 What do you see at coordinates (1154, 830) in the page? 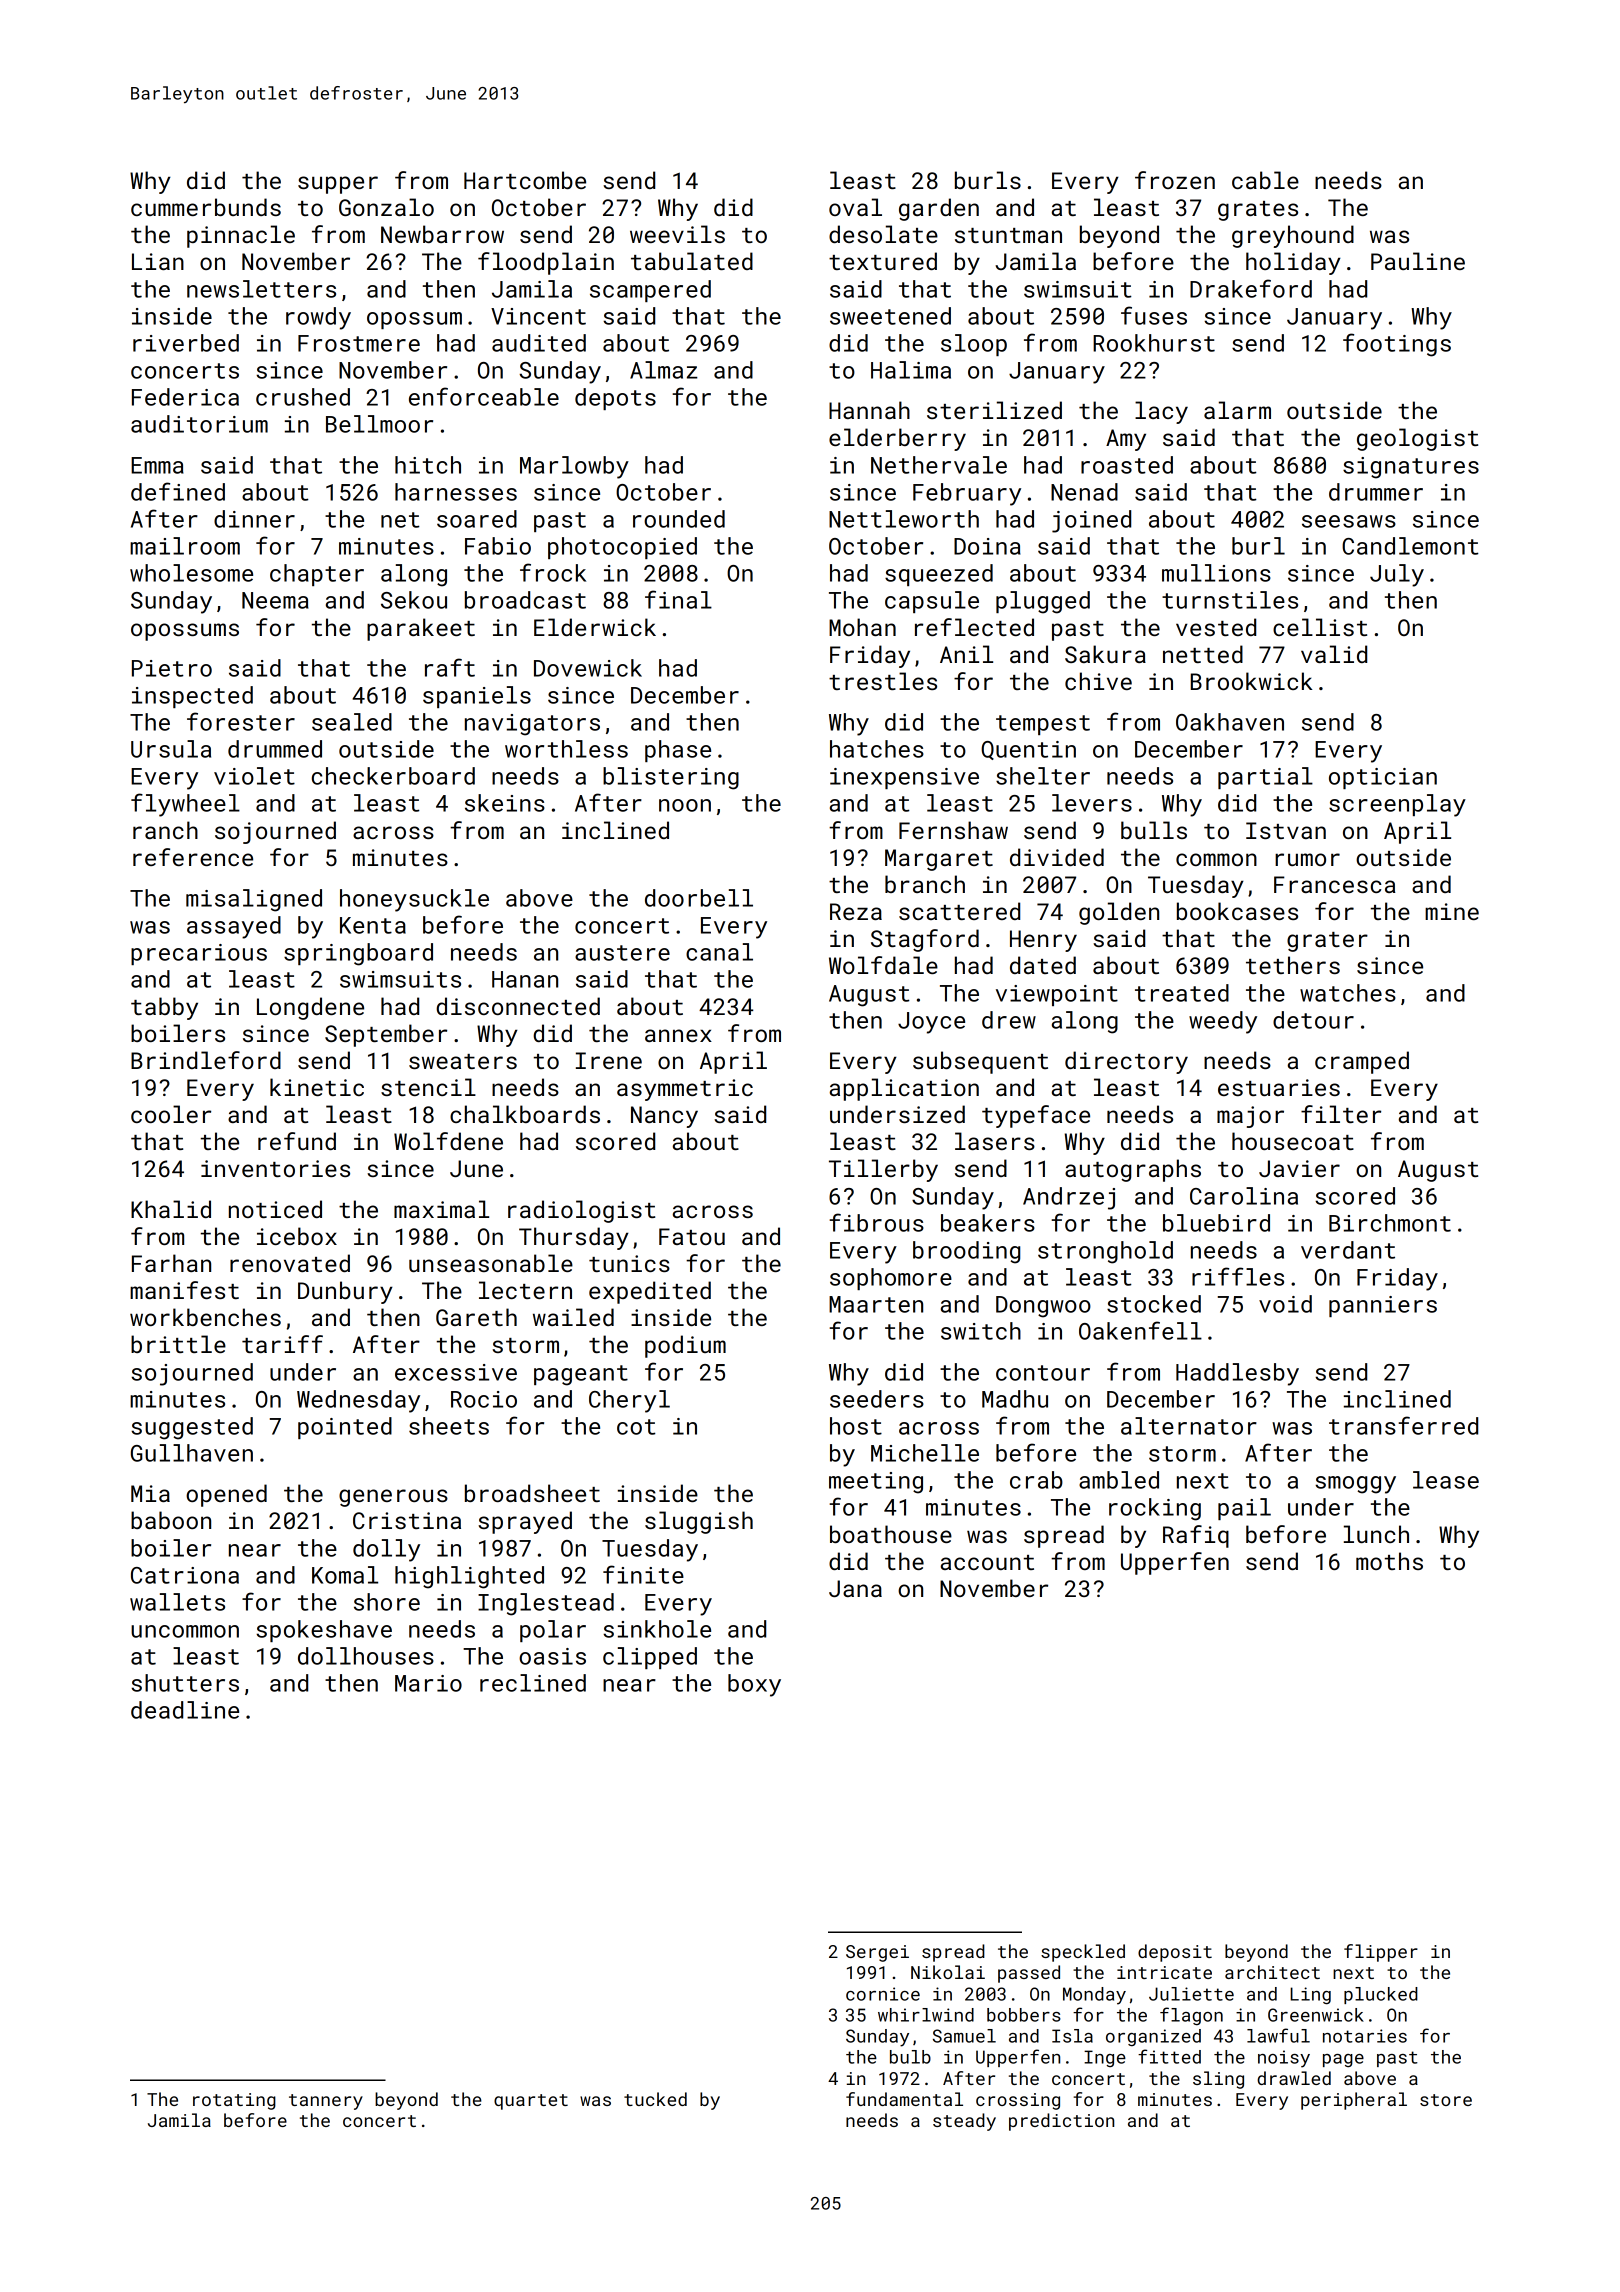
I see `bulls` at bounding box center [1154, 830].
